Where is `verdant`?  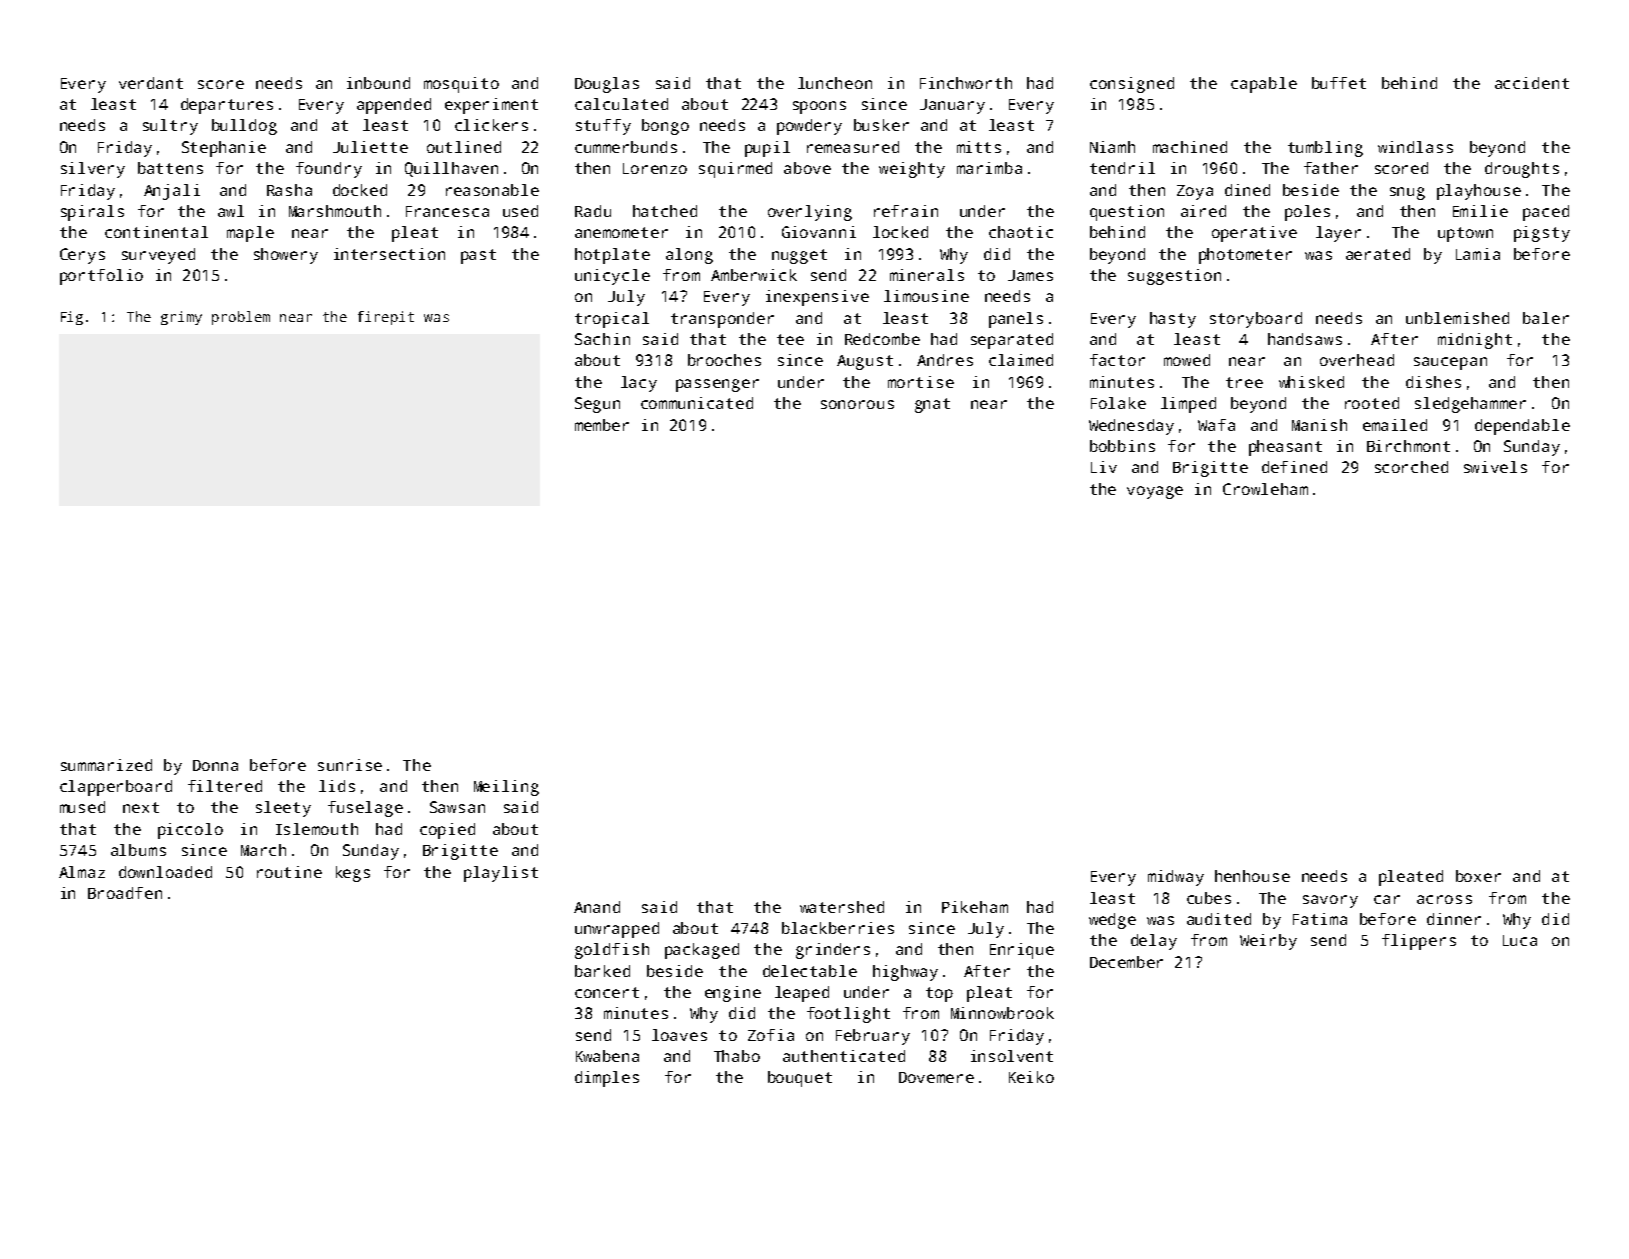 verdant is located at coordinates (151, 83).
